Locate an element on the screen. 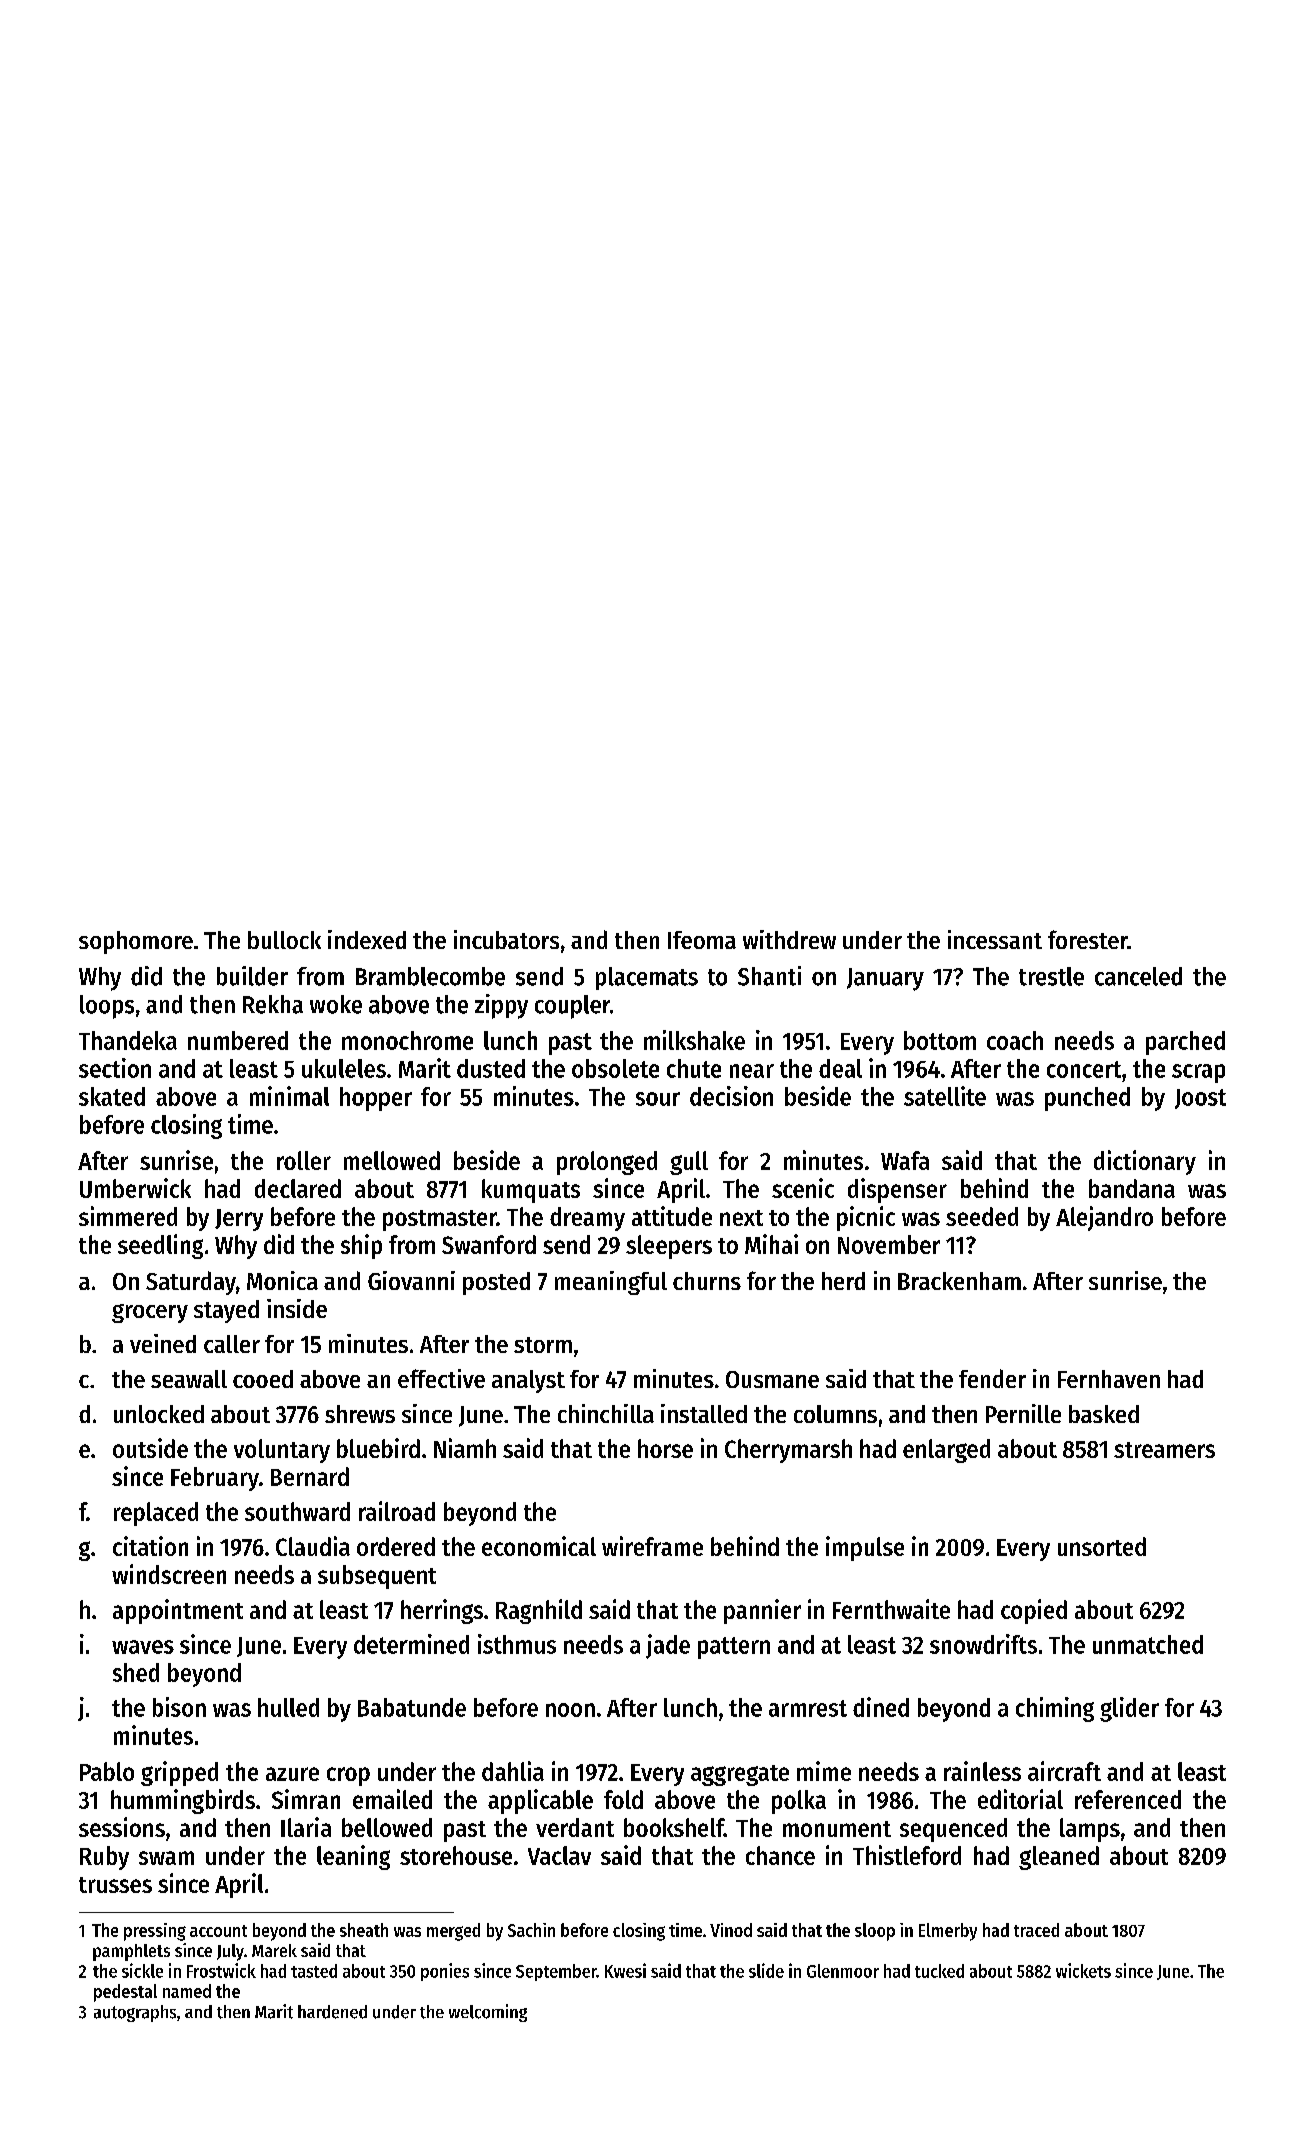  February is located at coordinates (215, 1479).
